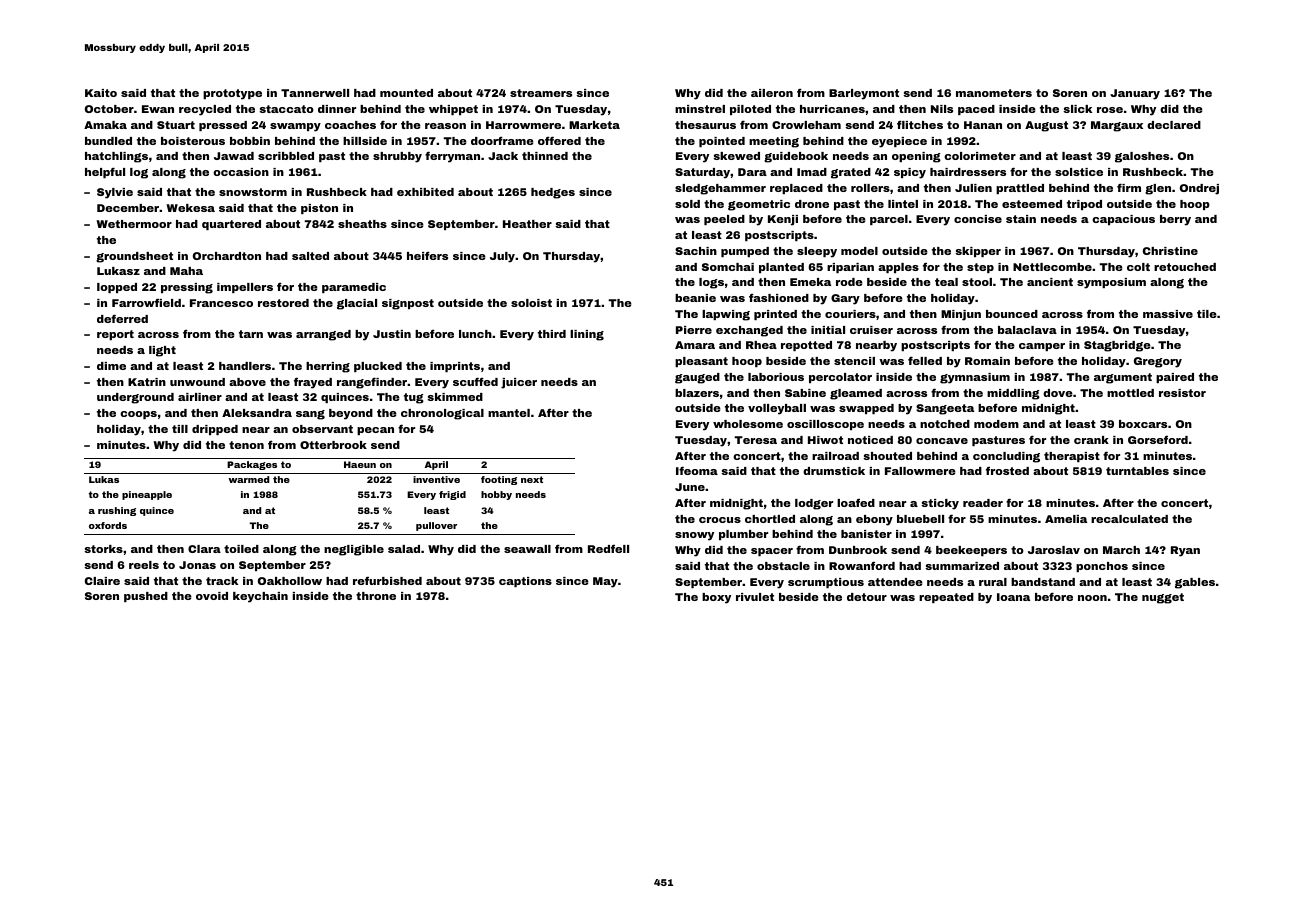  What do you see at coordinates (748, 424) in the screenshot?
I see `wholesome` at bounding box center [748, 424].
